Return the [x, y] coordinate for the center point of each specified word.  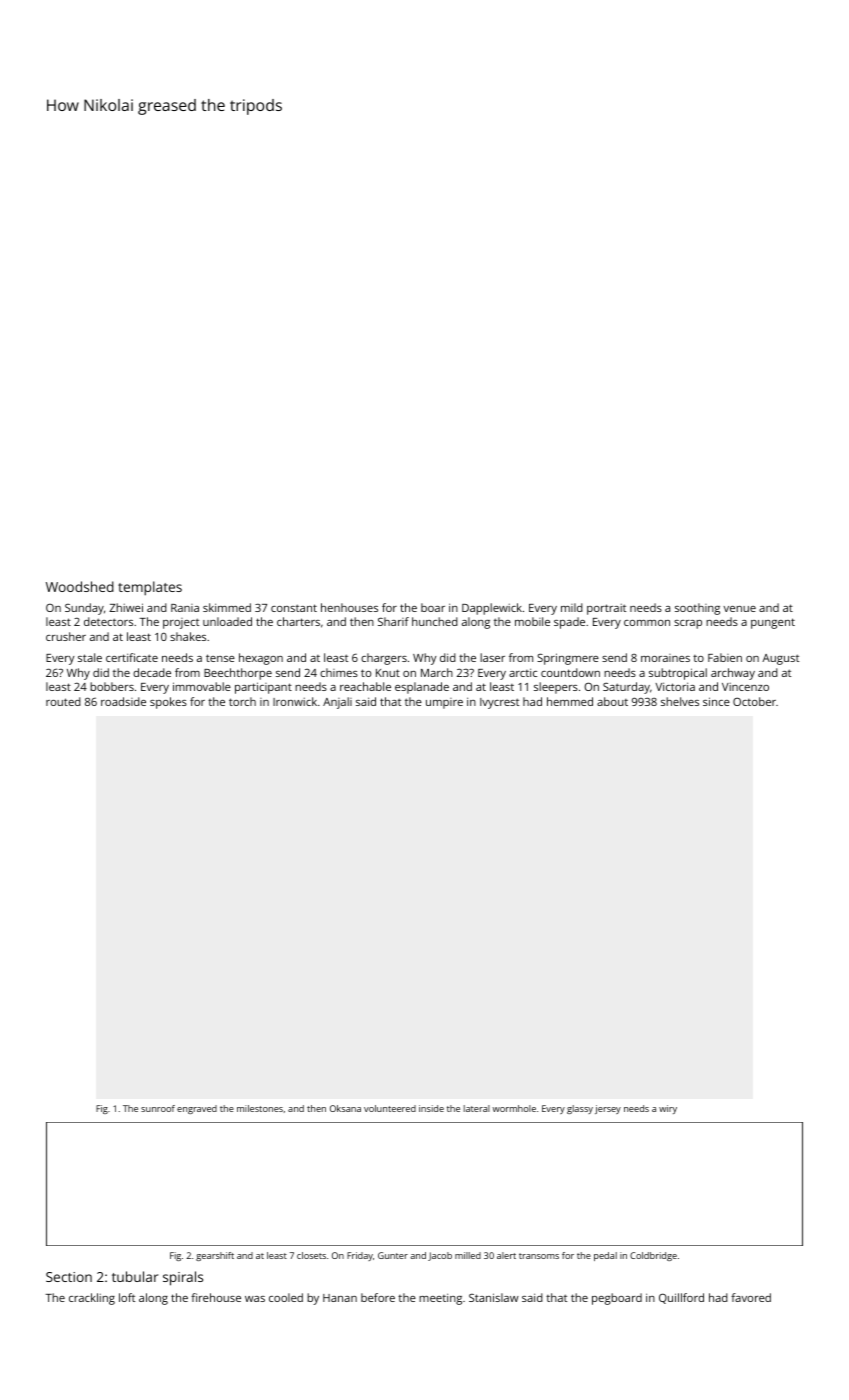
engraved [197, 1109]
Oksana [345, 1108]
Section [69, 1277]
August [780, 659]
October [754, 701]
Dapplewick [492, 609]
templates [150, 588]
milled [468, 1255]
